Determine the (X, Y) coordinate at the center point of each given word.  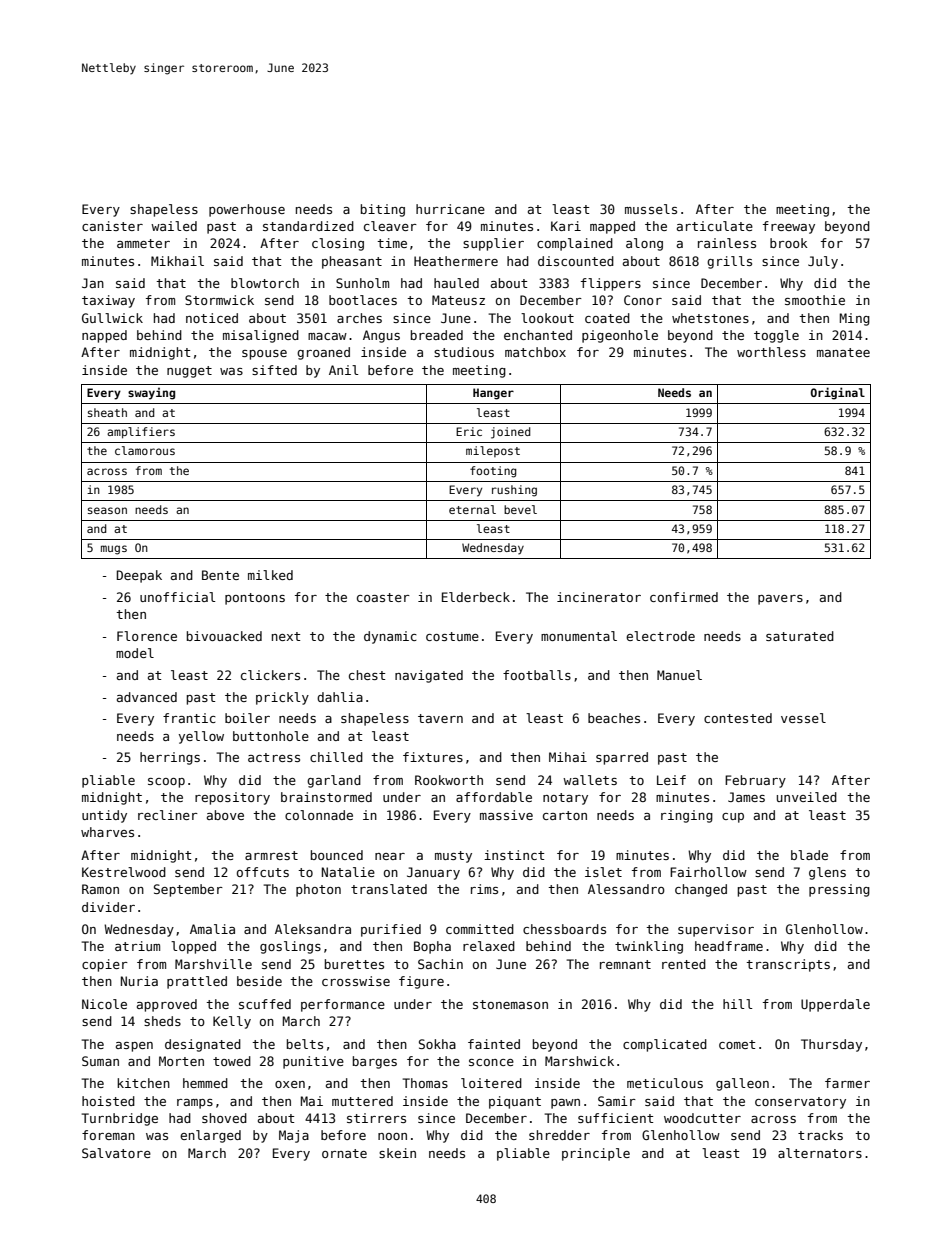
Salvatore (116, 1153)
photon (318, 890)
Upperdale (835, 1005)
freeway (789, 227)
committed (480, 929)
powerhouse (247, 210)
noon (392, 1136)
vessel (803, 718)
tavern (440, 718)
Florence (147, 636)
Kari (566, 226)
